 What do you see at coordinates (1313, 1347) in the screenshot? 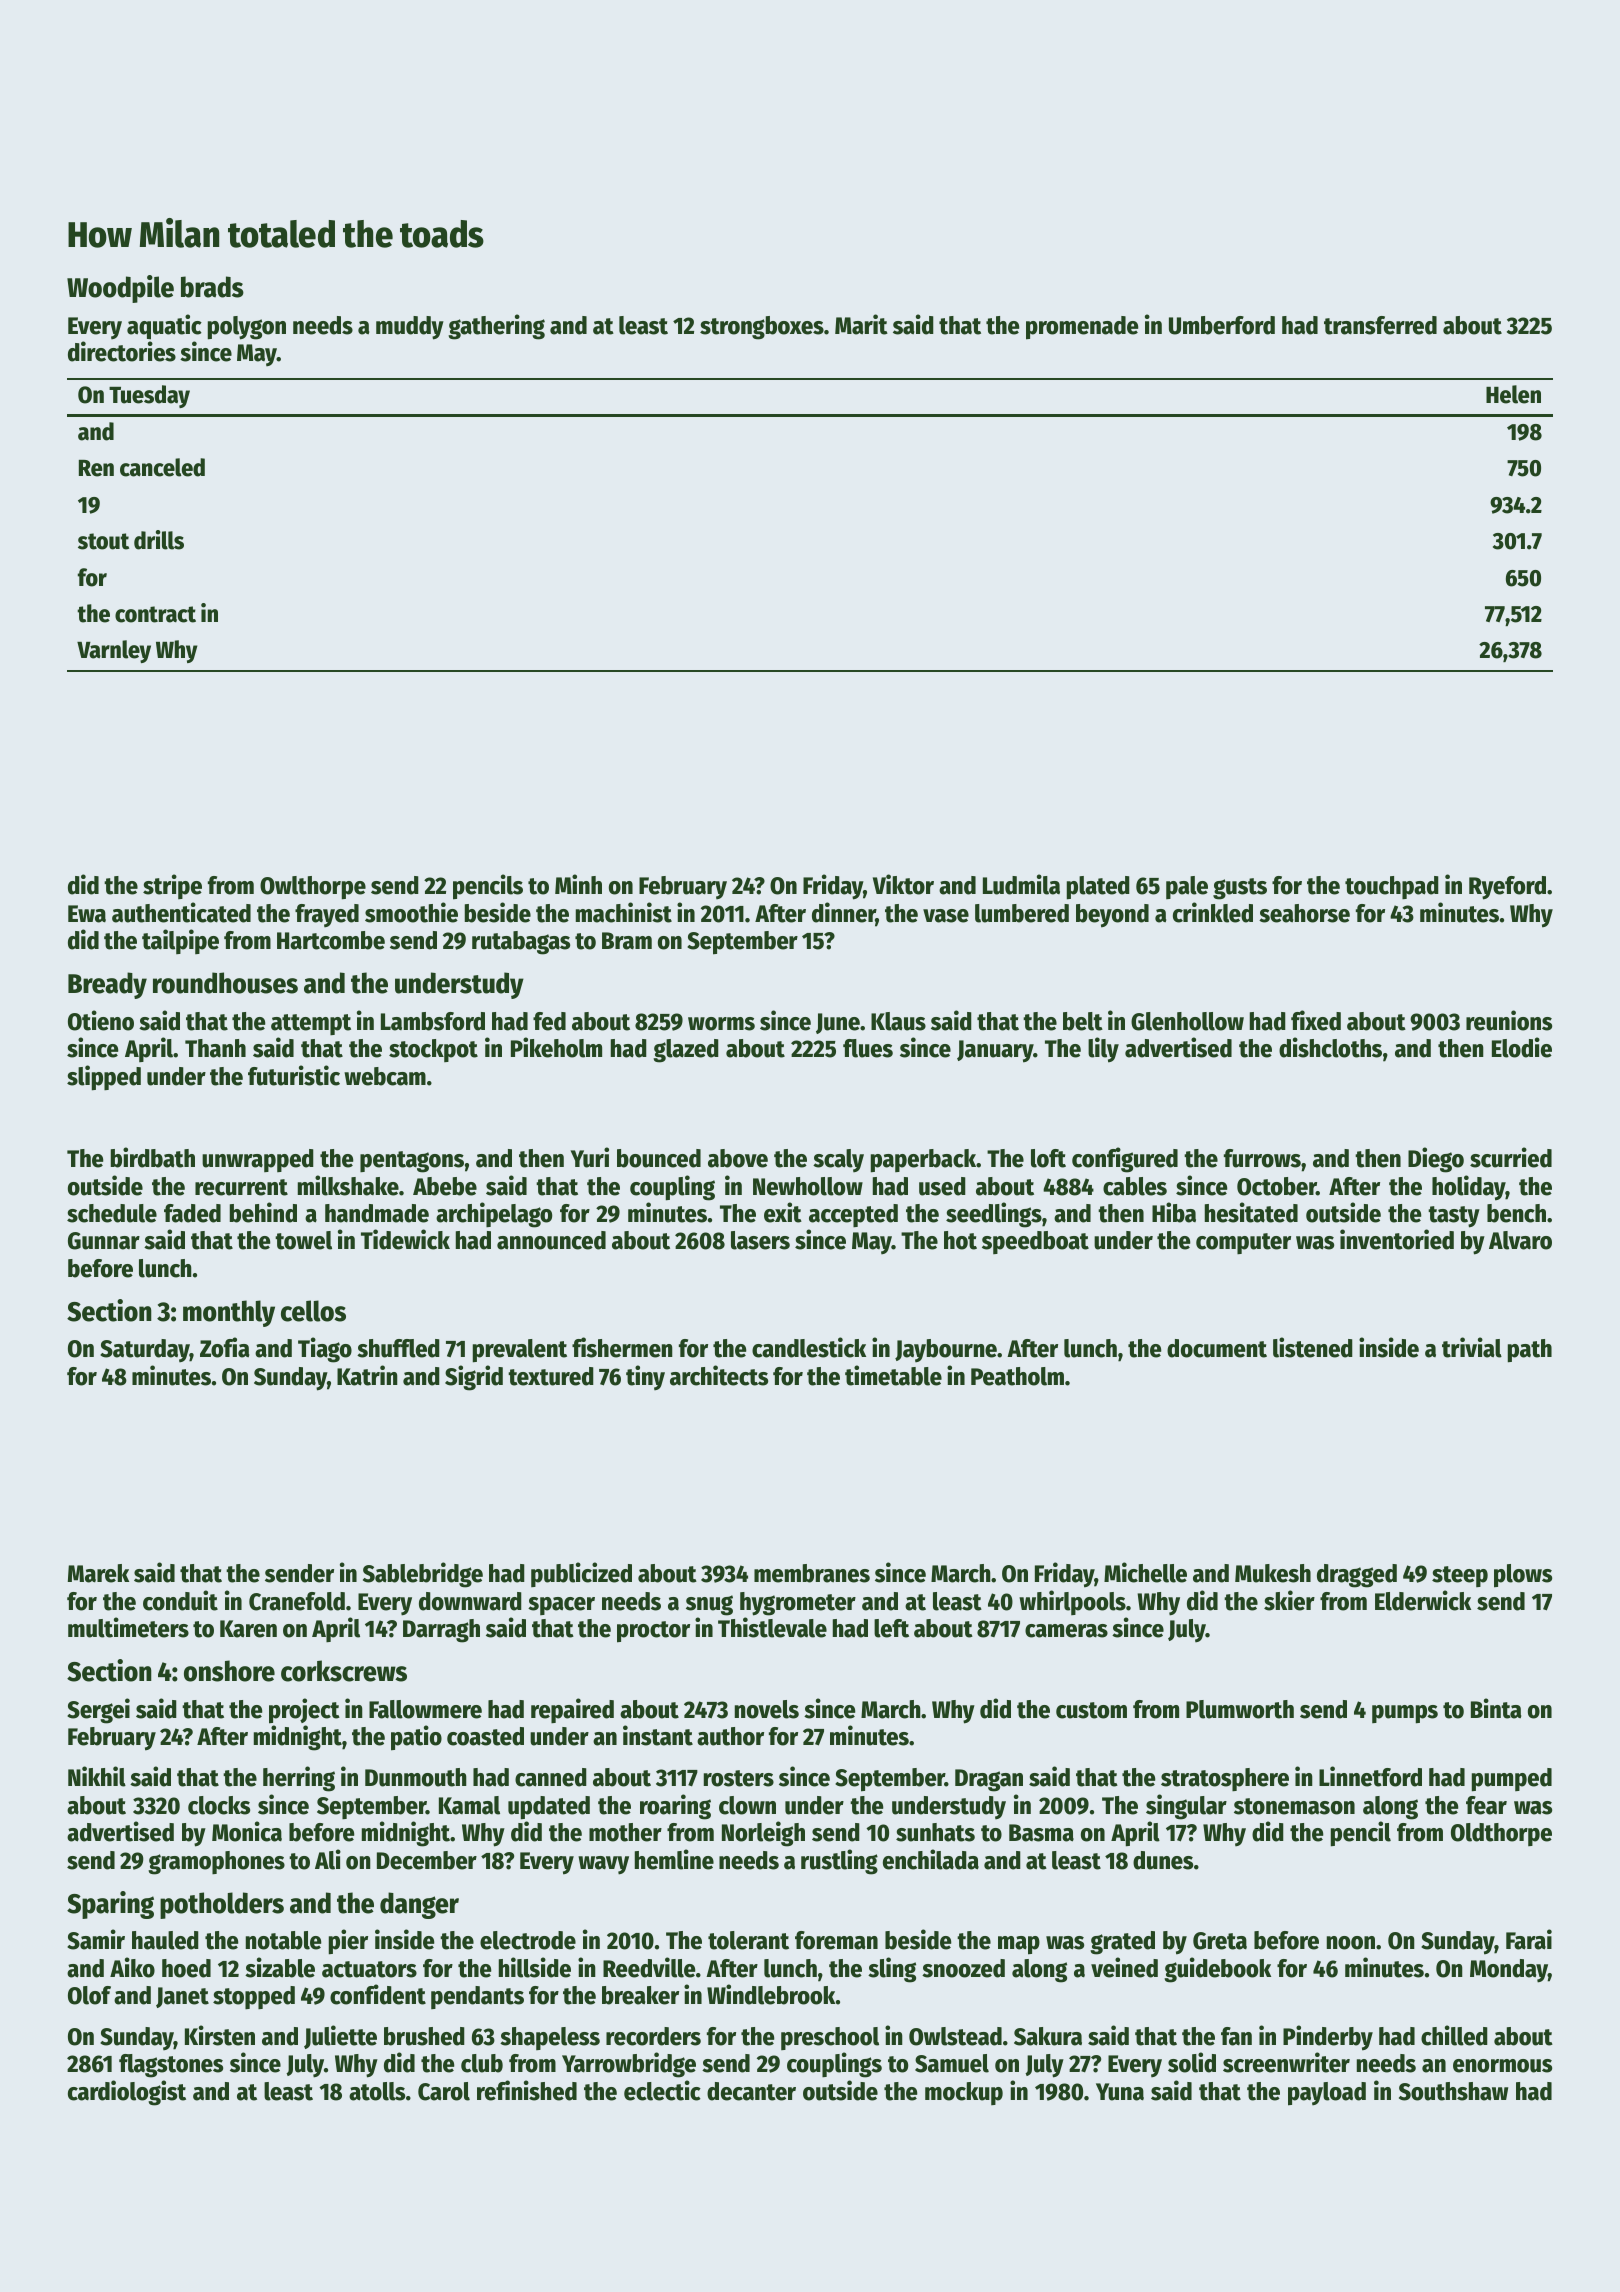
I see `listened` at bounding box center [1313, 1347].
